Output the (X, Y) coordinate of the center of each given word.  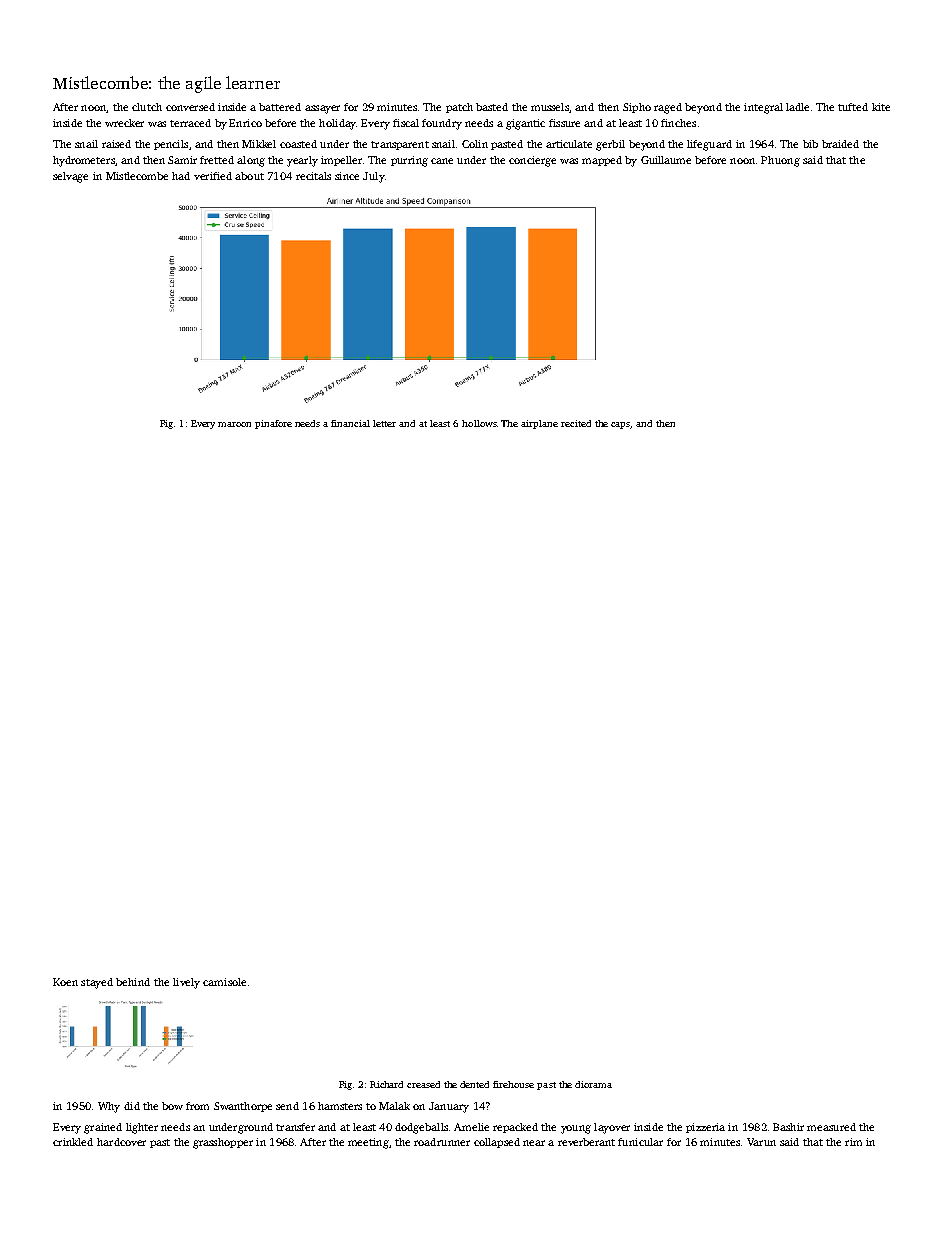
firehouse (513, 1084)
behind (133, 982)
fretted (217, 160)
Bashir (788, 1127)
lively (186, 983)
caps (621, 425)
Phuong (780, 161)
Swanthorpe (243, 1107)
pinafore (273, 424)
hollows (479, 423)
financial (350, 423)
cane (442, 161)
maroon (234, 424)
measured (831, 1127)
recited (576, 423)
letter (384, 423)
